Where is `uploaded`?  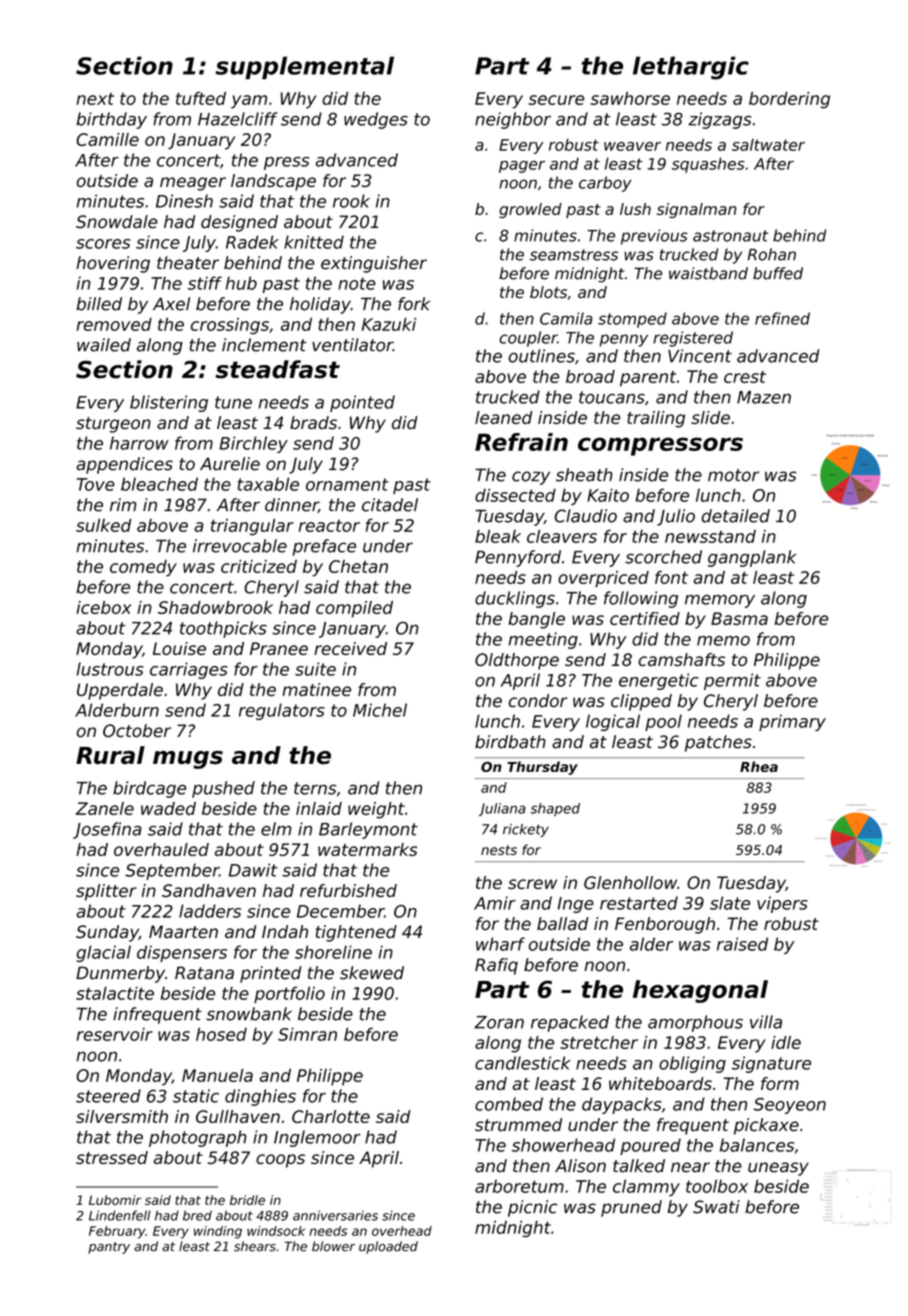 uploaded is located at coordinates (388, 1247).
